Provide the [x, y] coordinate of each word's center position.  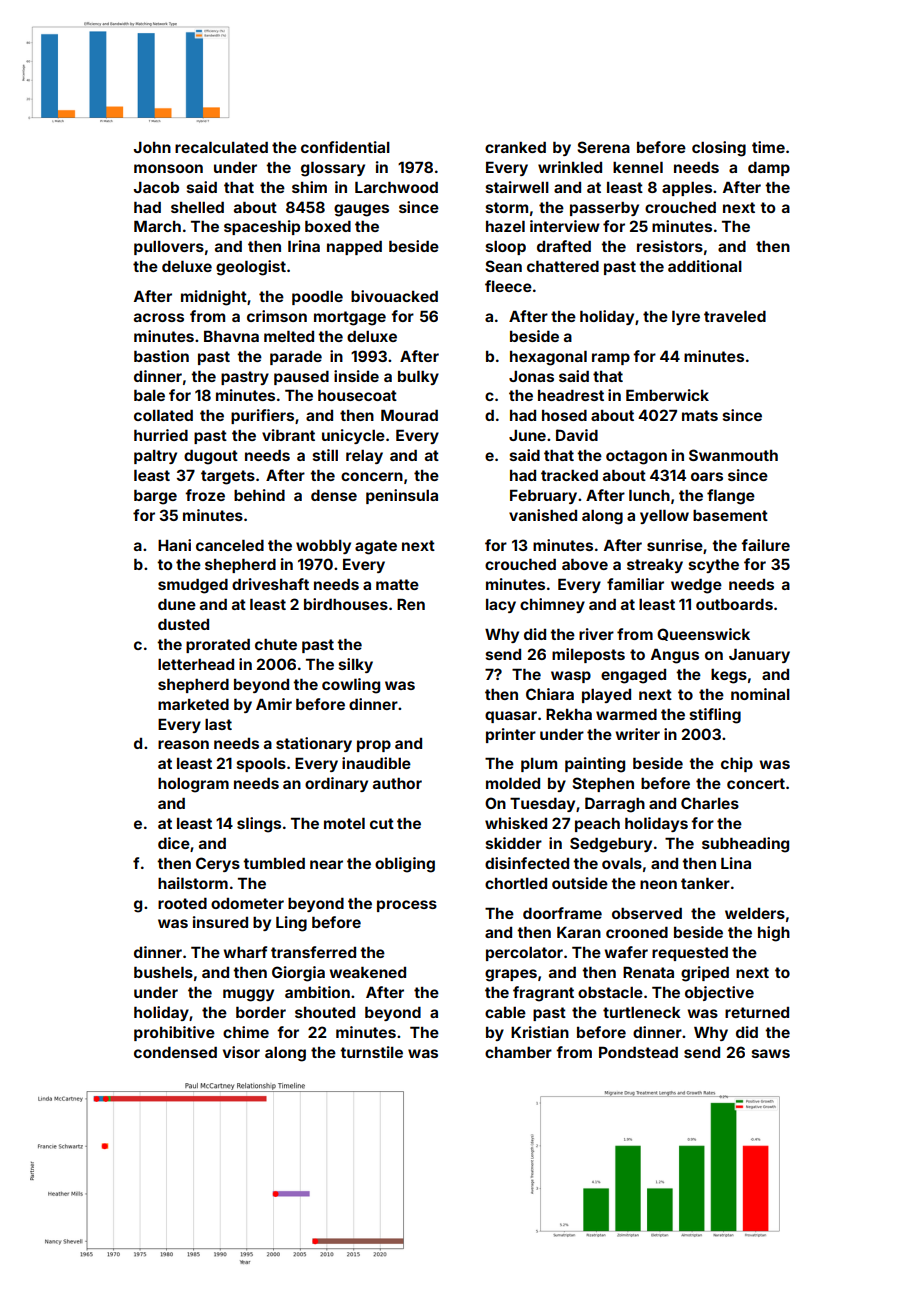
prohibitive [174, 1033]
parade [296, 358]
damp [769, 169]
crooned [637, 932]
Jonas [531, 376]
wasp [571, 677]
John [152, 147]
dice [174, 843]
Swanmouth [733, 455]
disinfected [527, 863]
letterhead [196, 664]
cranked [515, 147]
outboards [734, 604]
